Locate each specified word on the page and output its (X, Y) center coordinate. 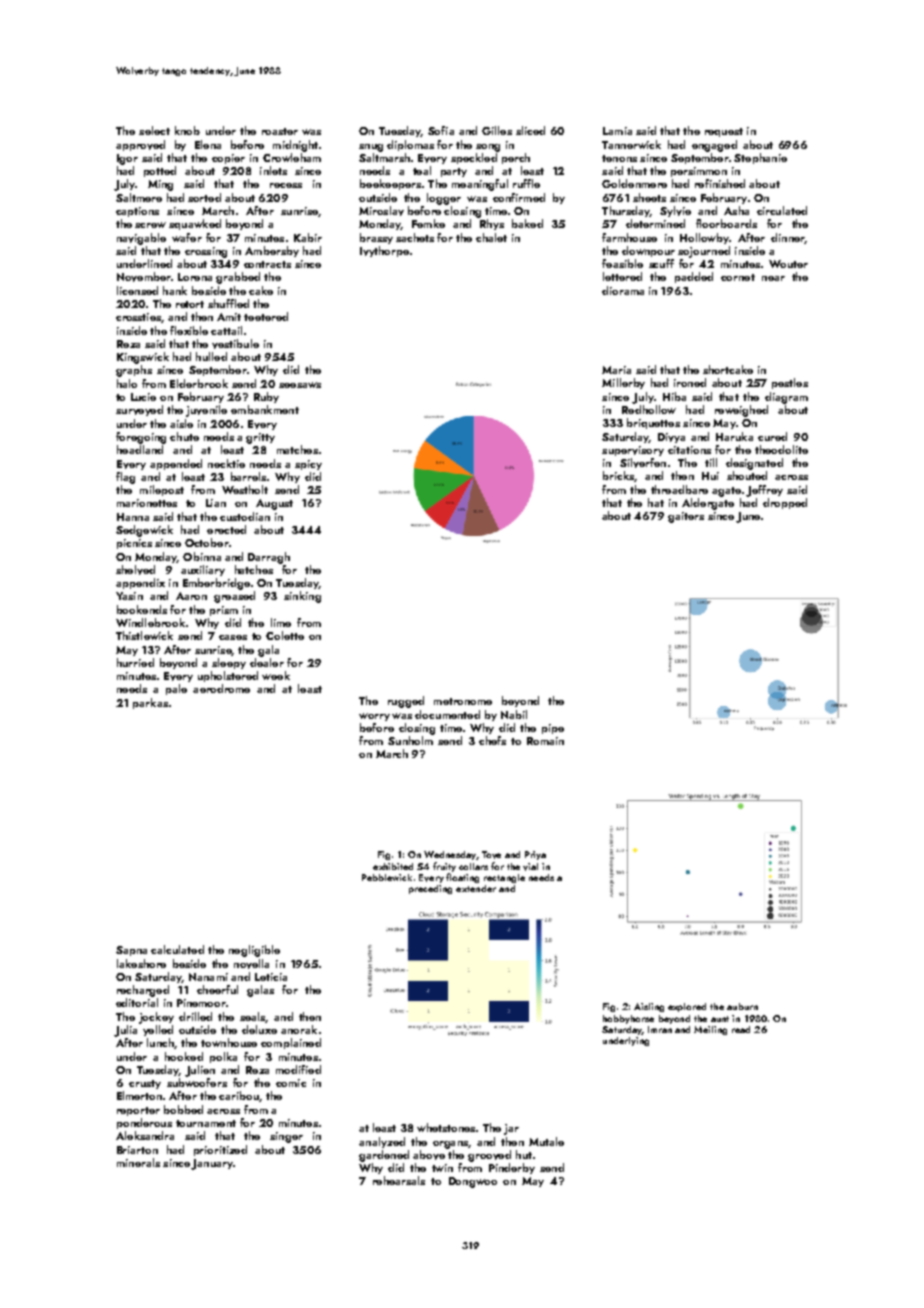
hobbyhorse (628, 1019)
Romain (545, 741)
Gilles (497, 130)
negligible (254, 951)
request (724, 132)
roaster (280, 131)
